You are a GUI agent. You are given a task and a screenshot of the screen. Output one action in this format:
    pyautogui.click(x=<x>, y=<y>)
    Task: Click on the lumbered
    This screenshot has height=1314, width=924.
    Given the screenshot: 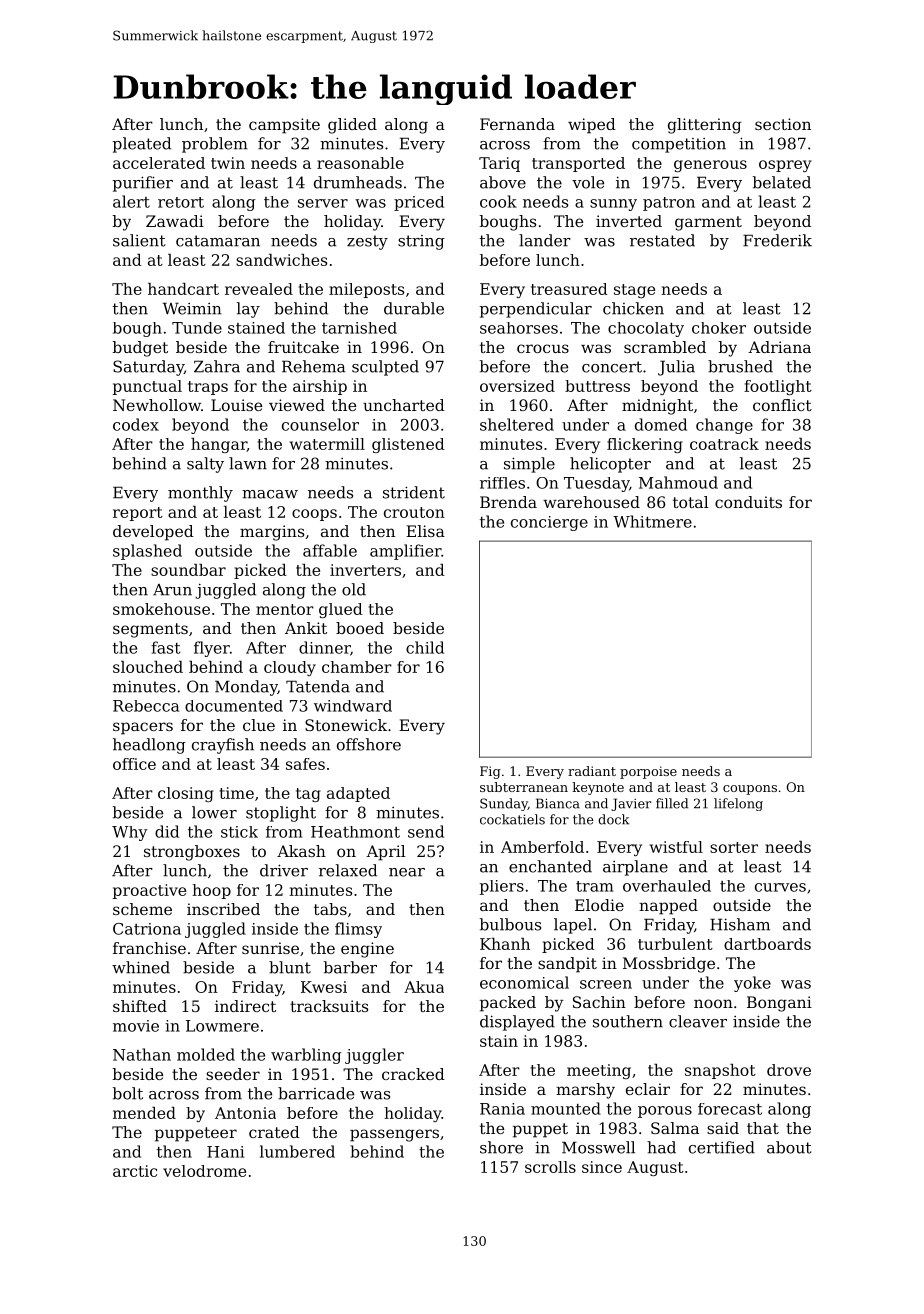 What is the action you would take?
    pyautogui.click(x=297, y=1151)
